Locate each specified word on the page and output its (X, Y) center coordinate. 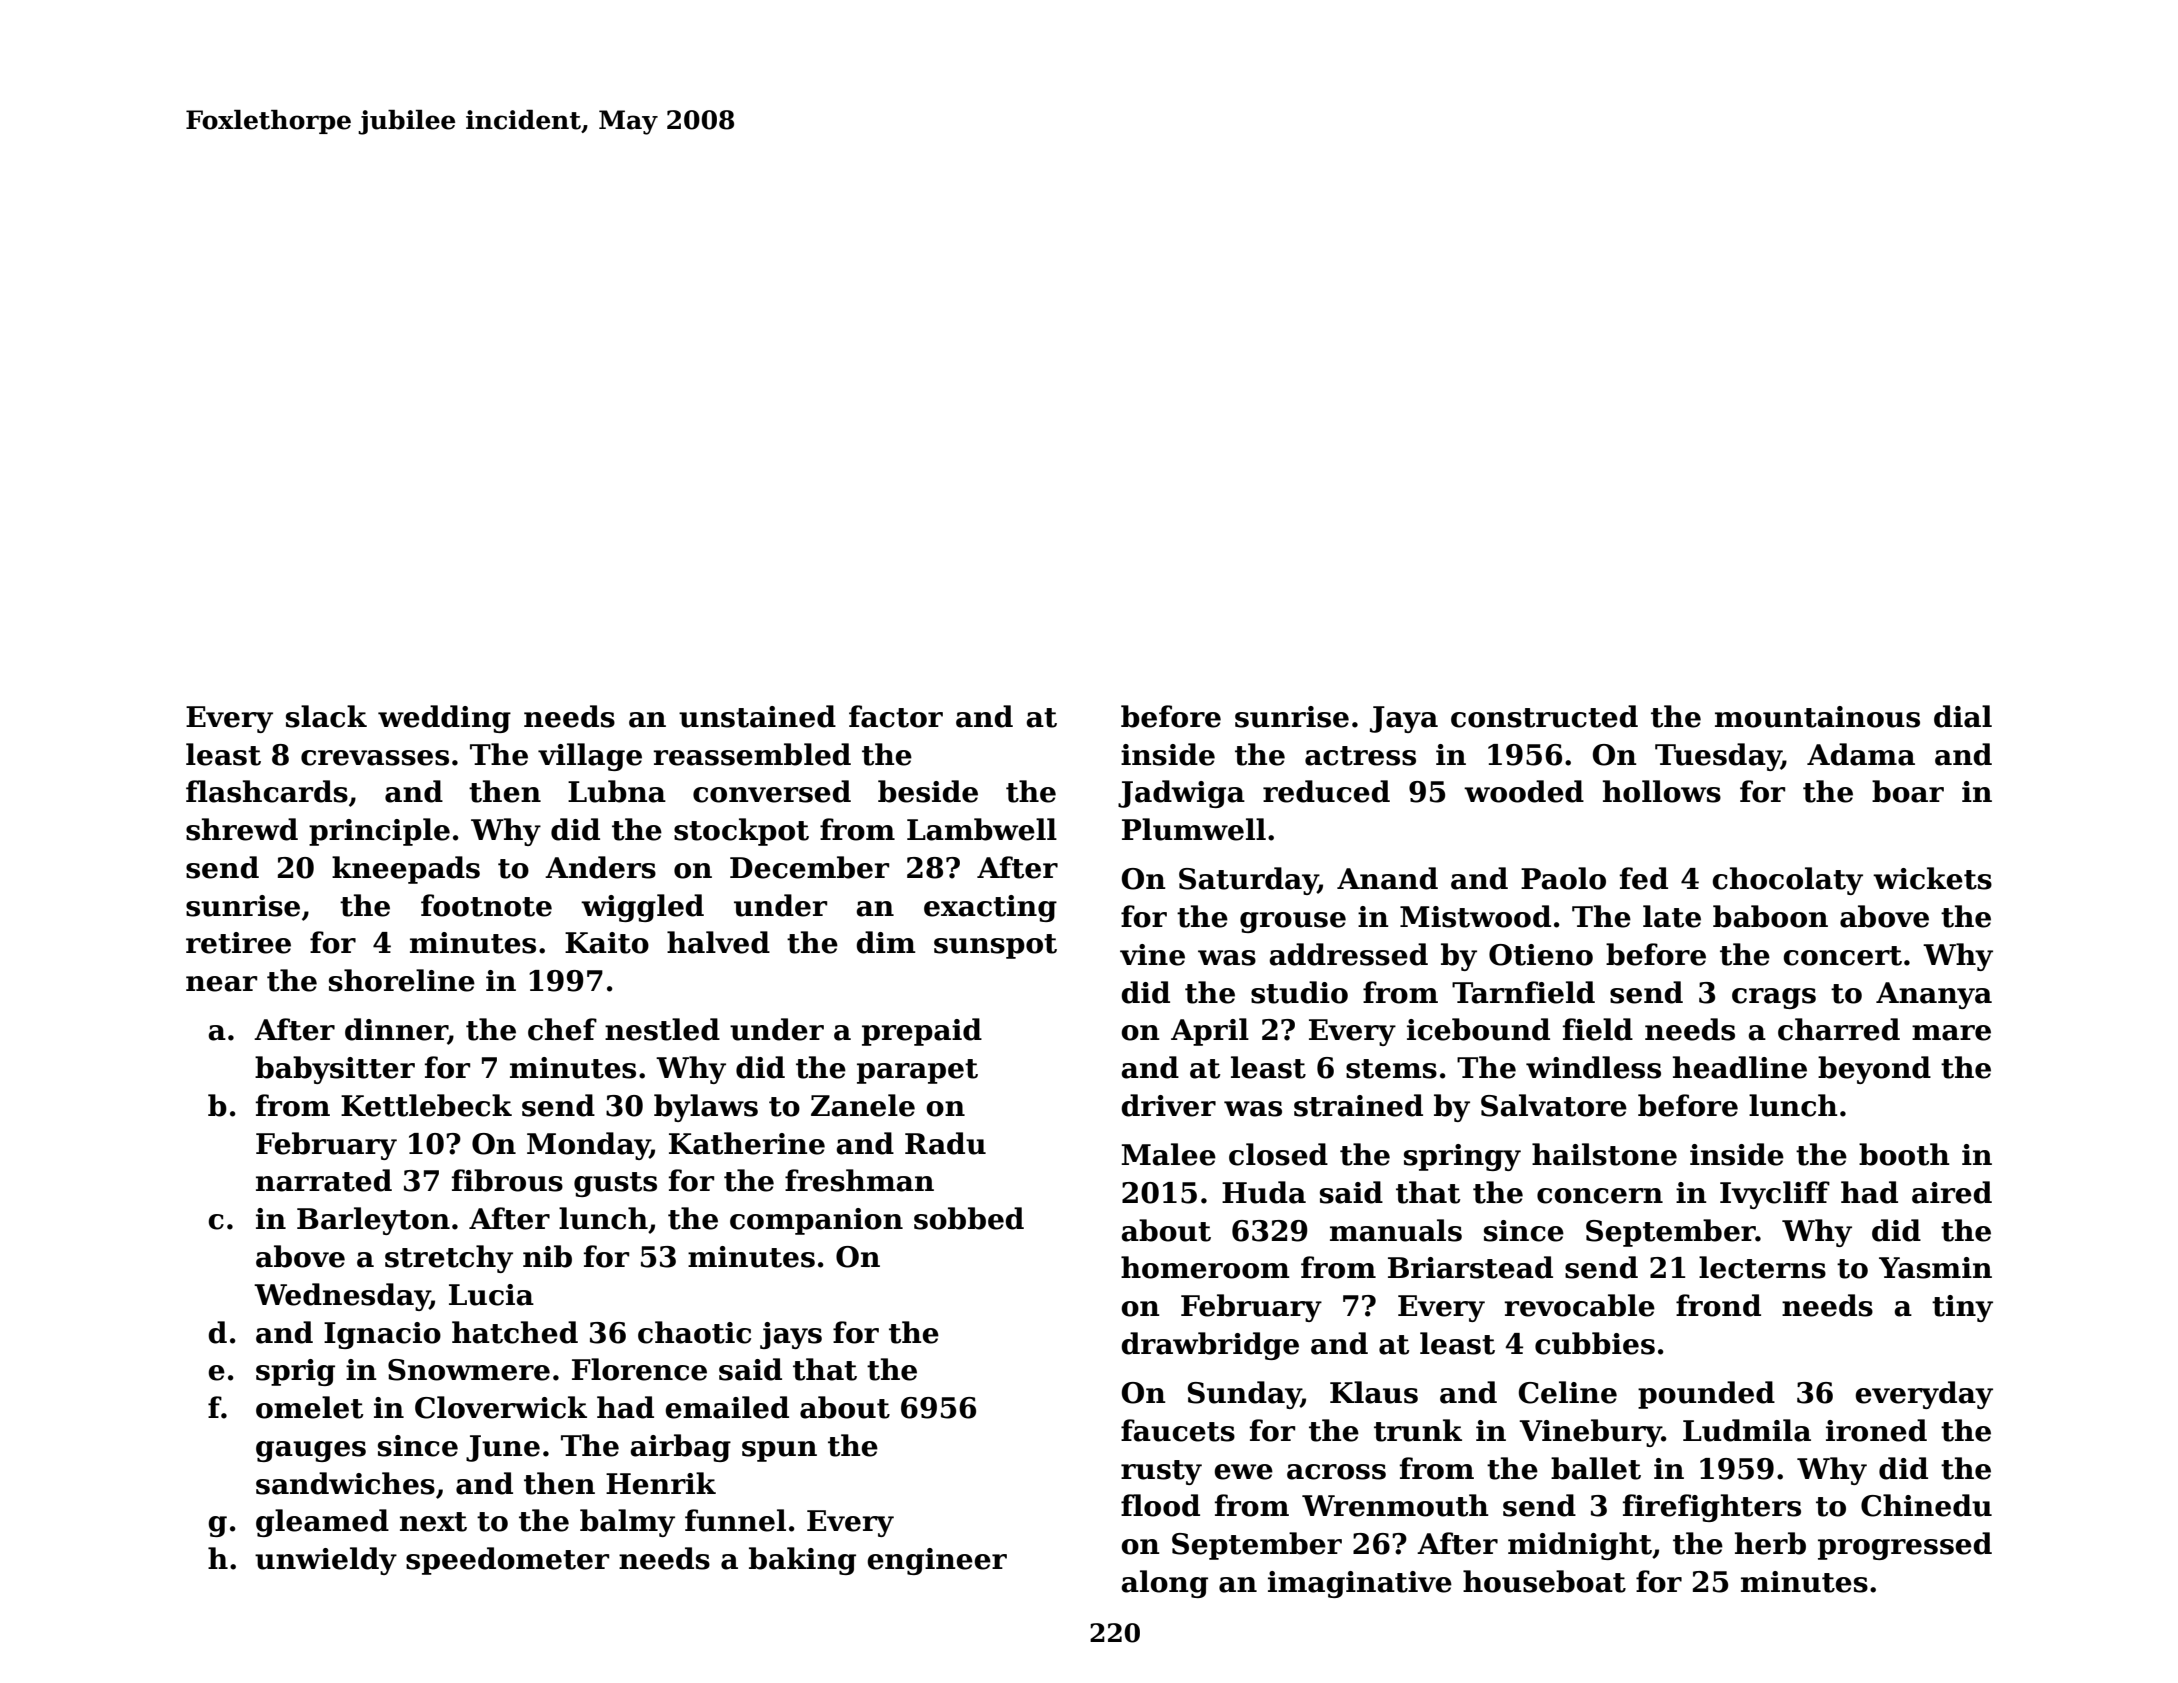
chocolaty (1787, 881)
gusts (615, 1184)
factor (896, 716)
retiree (238, 943)
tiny (1962, 1308)
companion (816, 1221)
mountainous (1817, 717)
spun (779, 1451)
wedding (444, 719)
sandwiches (345, 1483)
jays (791, 1335)
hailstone (1604, 1154)
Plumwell (1194, 829)
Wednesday (342, 1297)
